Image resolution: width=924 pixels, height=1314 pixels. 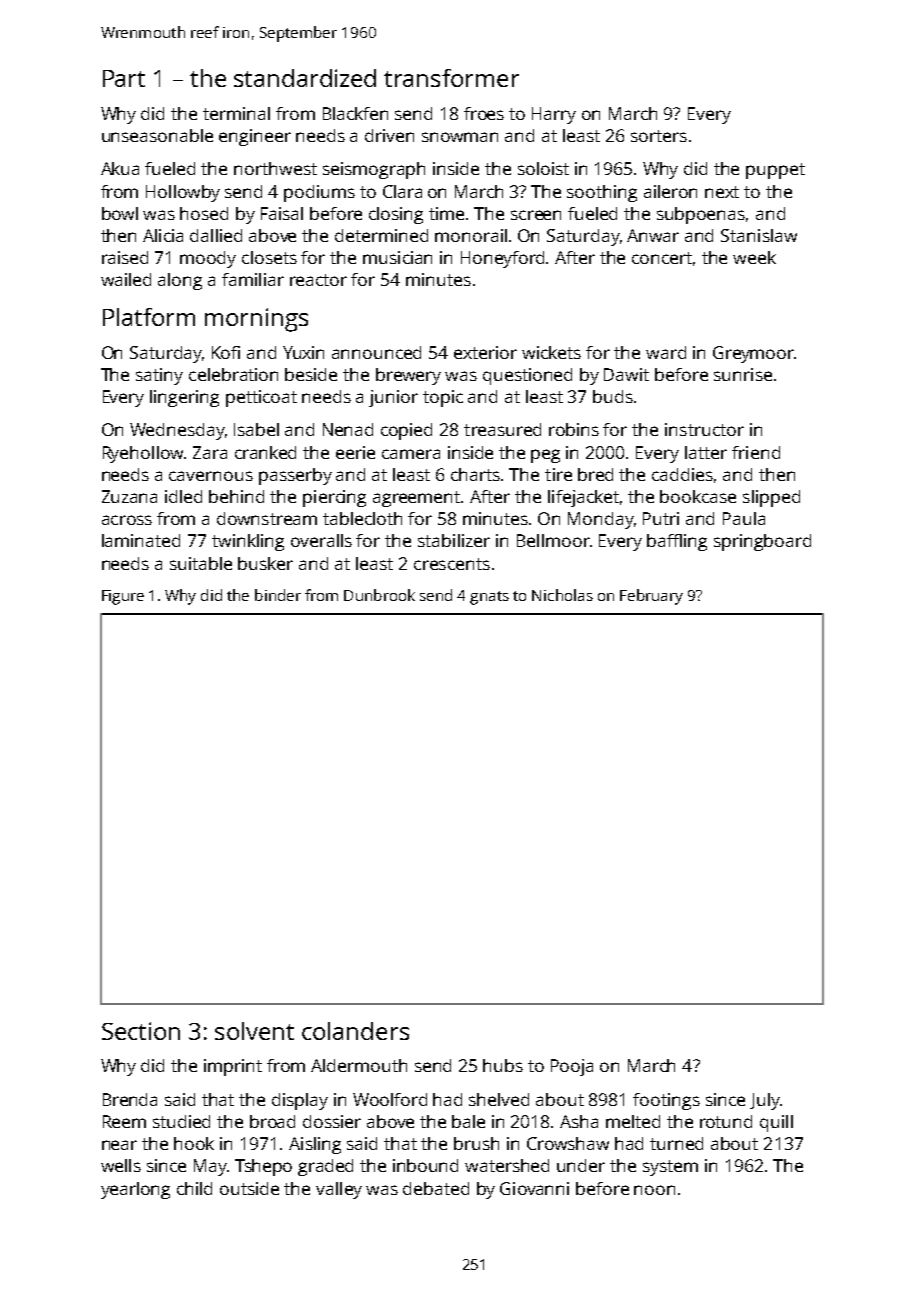 I want to click on instructor, so click(x=704, y=429).
